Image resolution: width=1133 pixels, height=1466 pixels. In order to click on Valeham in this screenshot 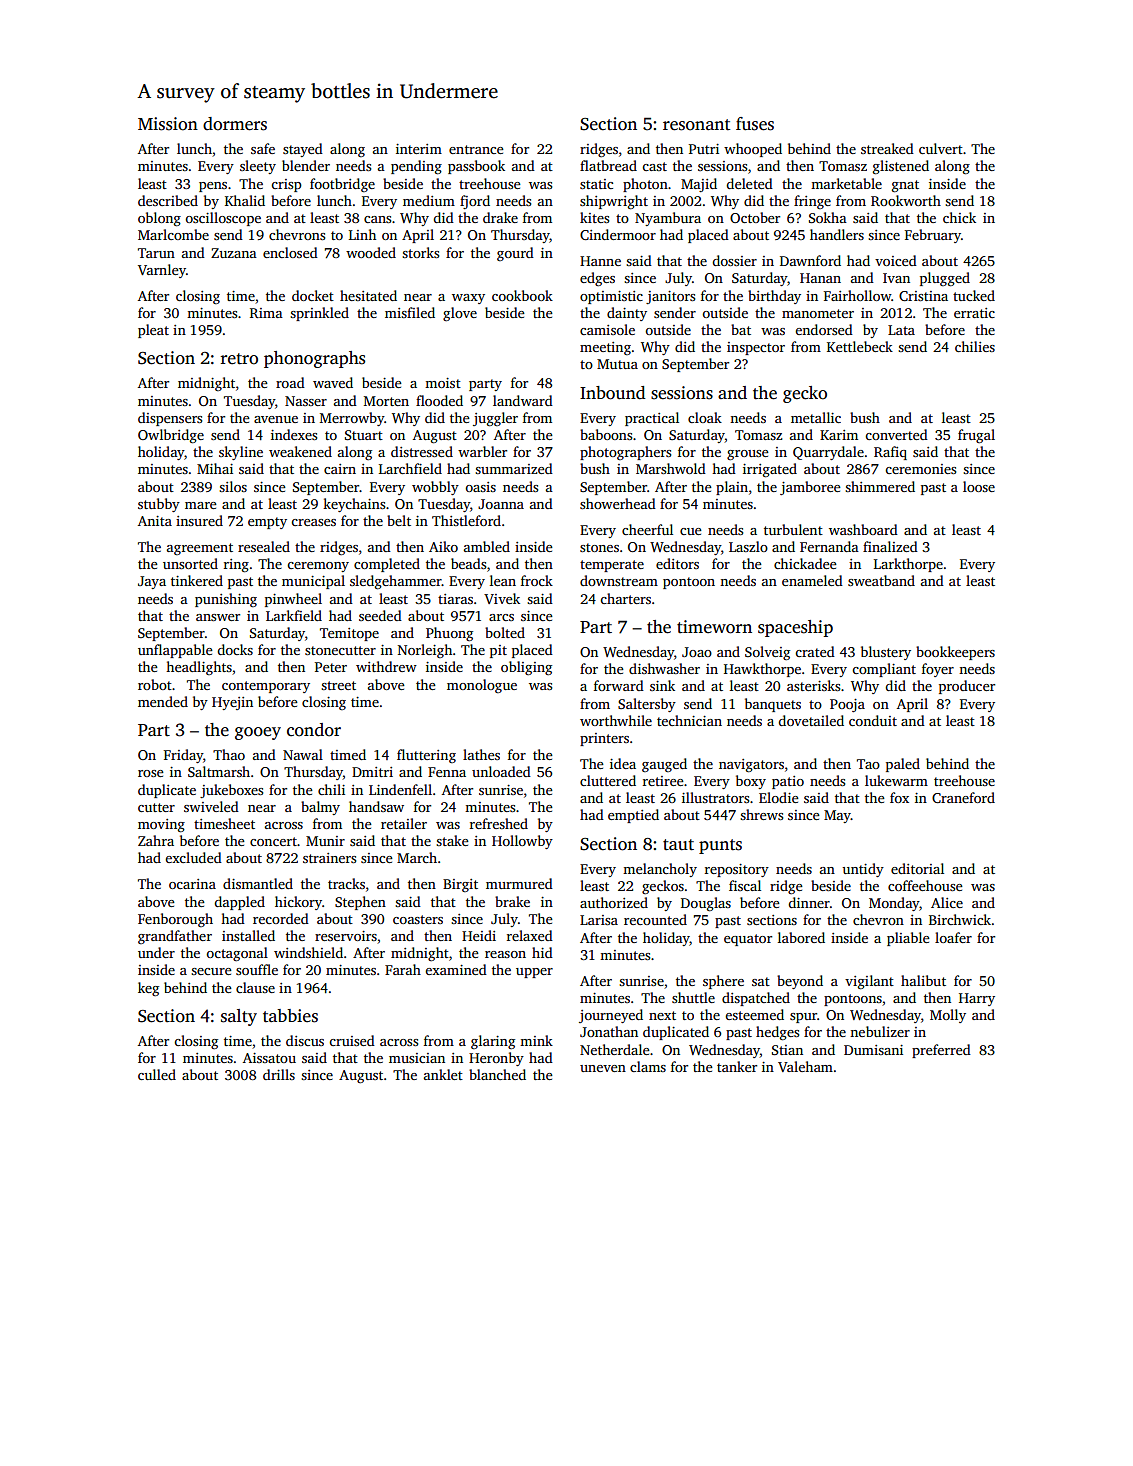, I will do `click(805, 1066)`.
